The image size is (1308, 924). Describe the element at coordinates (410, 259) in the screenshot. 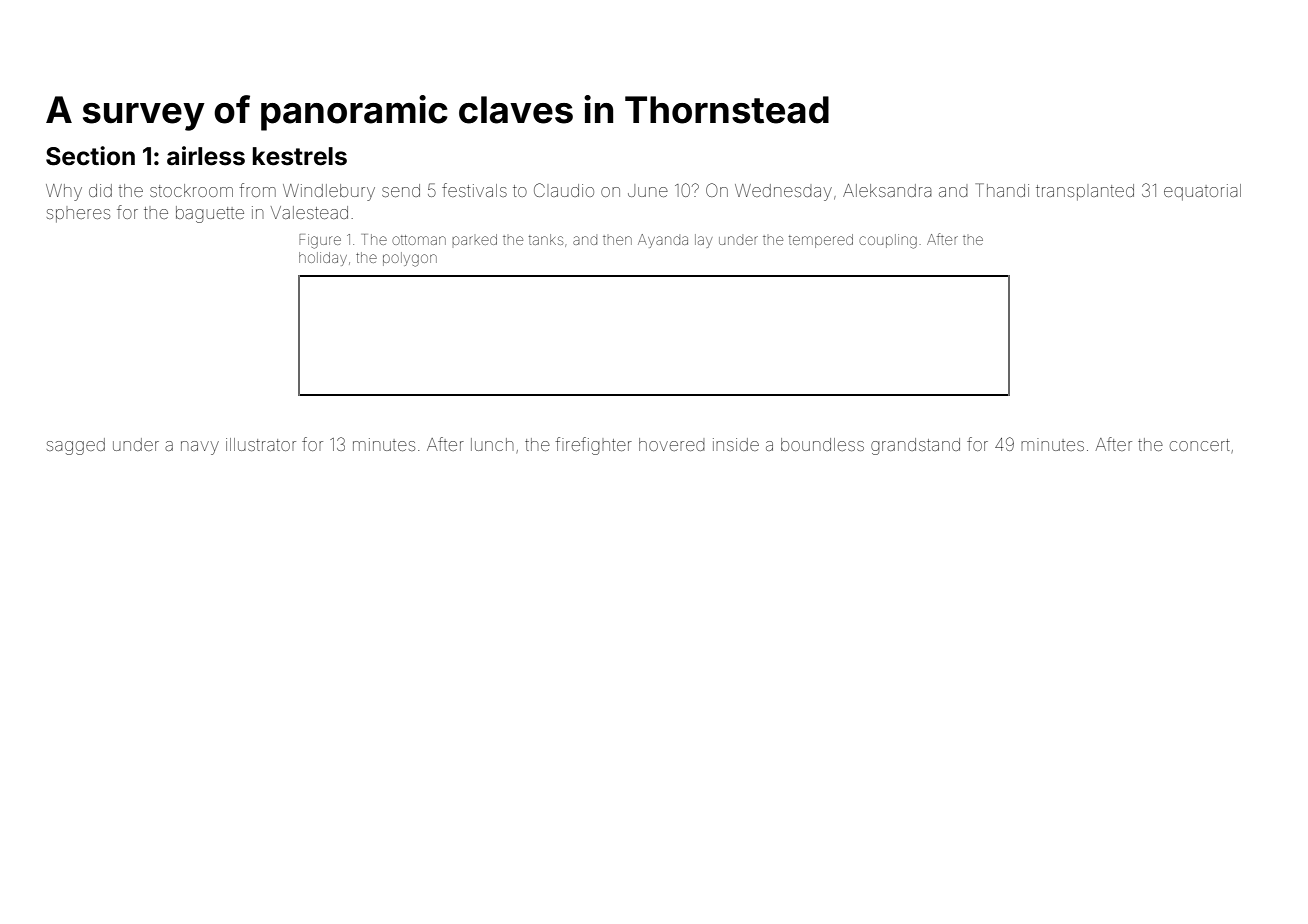

I see `polygon` at that location.
